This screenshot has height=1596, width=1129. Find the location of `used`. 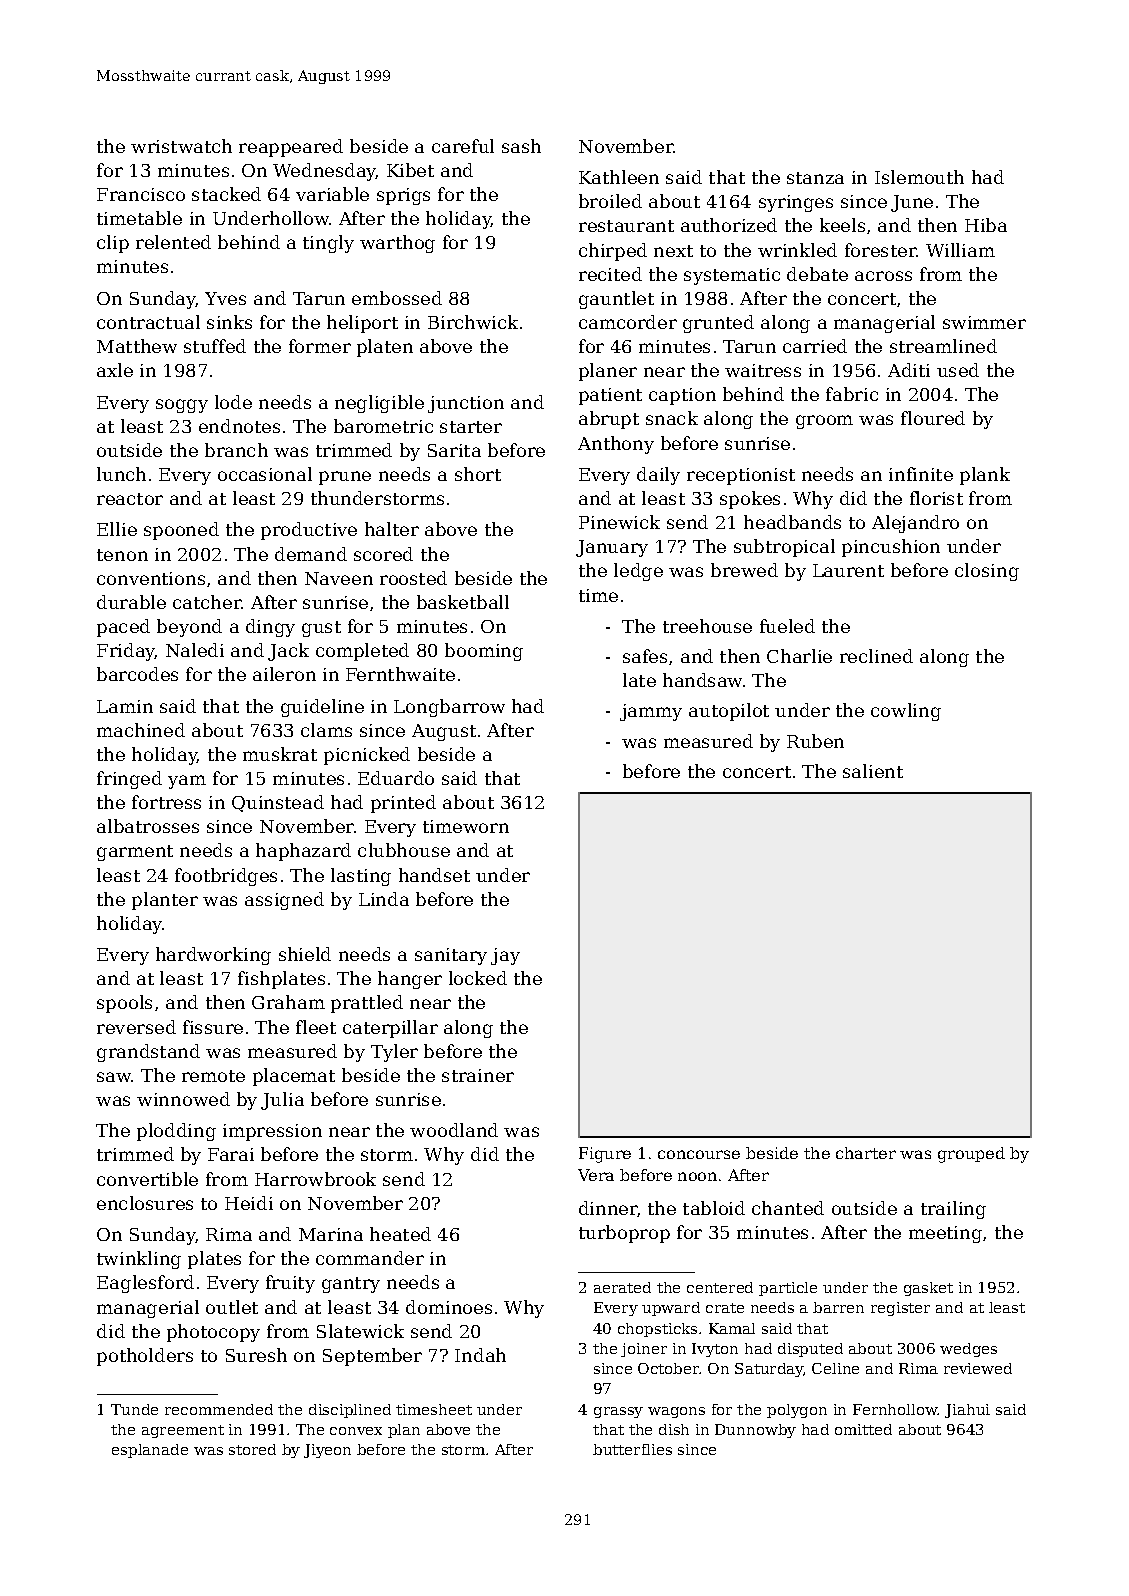

used is located at coordinates (958, 370).
